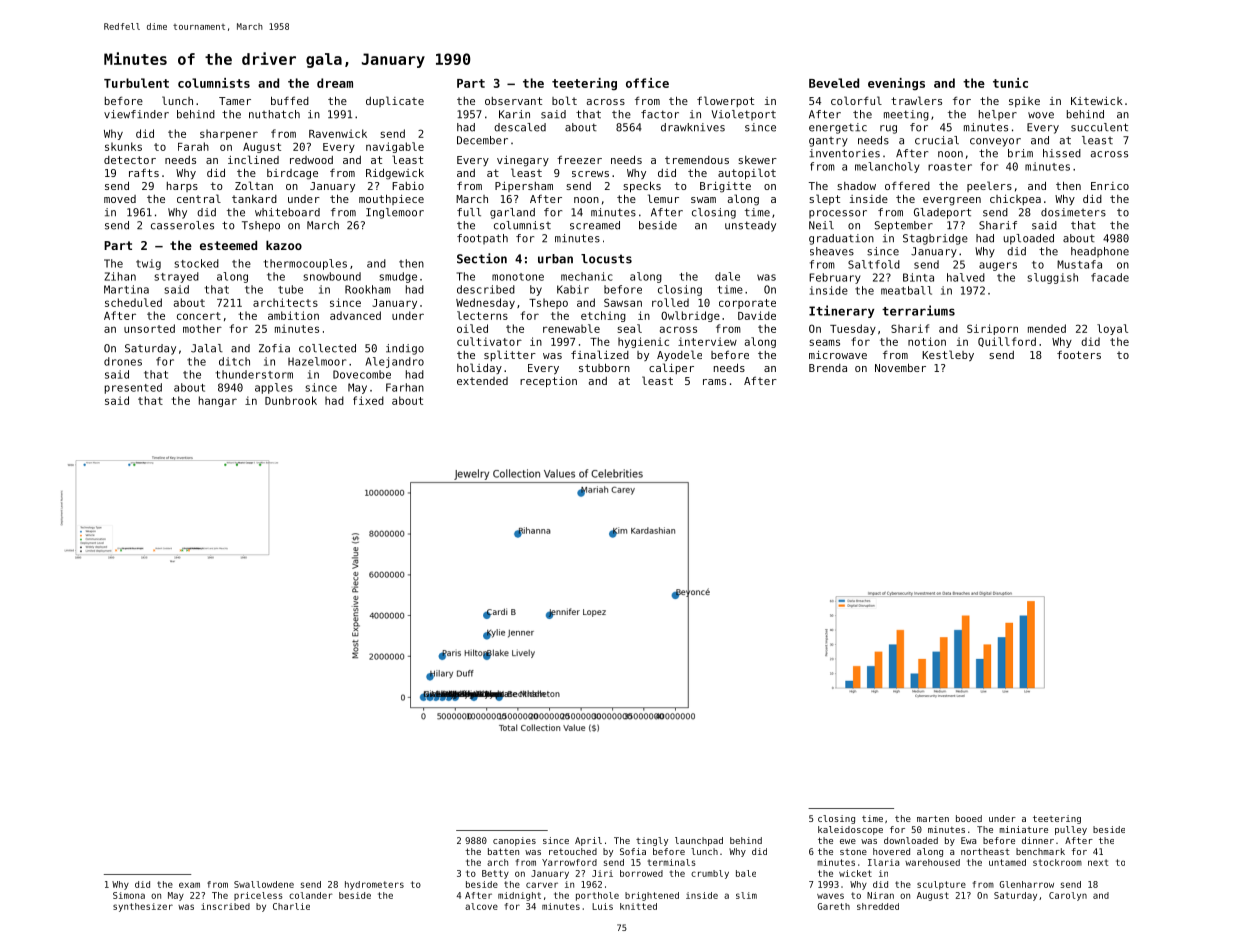 Image resolution: width=1233 pixels, height=952 pixels. Describe the element at coordinates (189, 885) in the screenshot. I see `exam` at that location.
